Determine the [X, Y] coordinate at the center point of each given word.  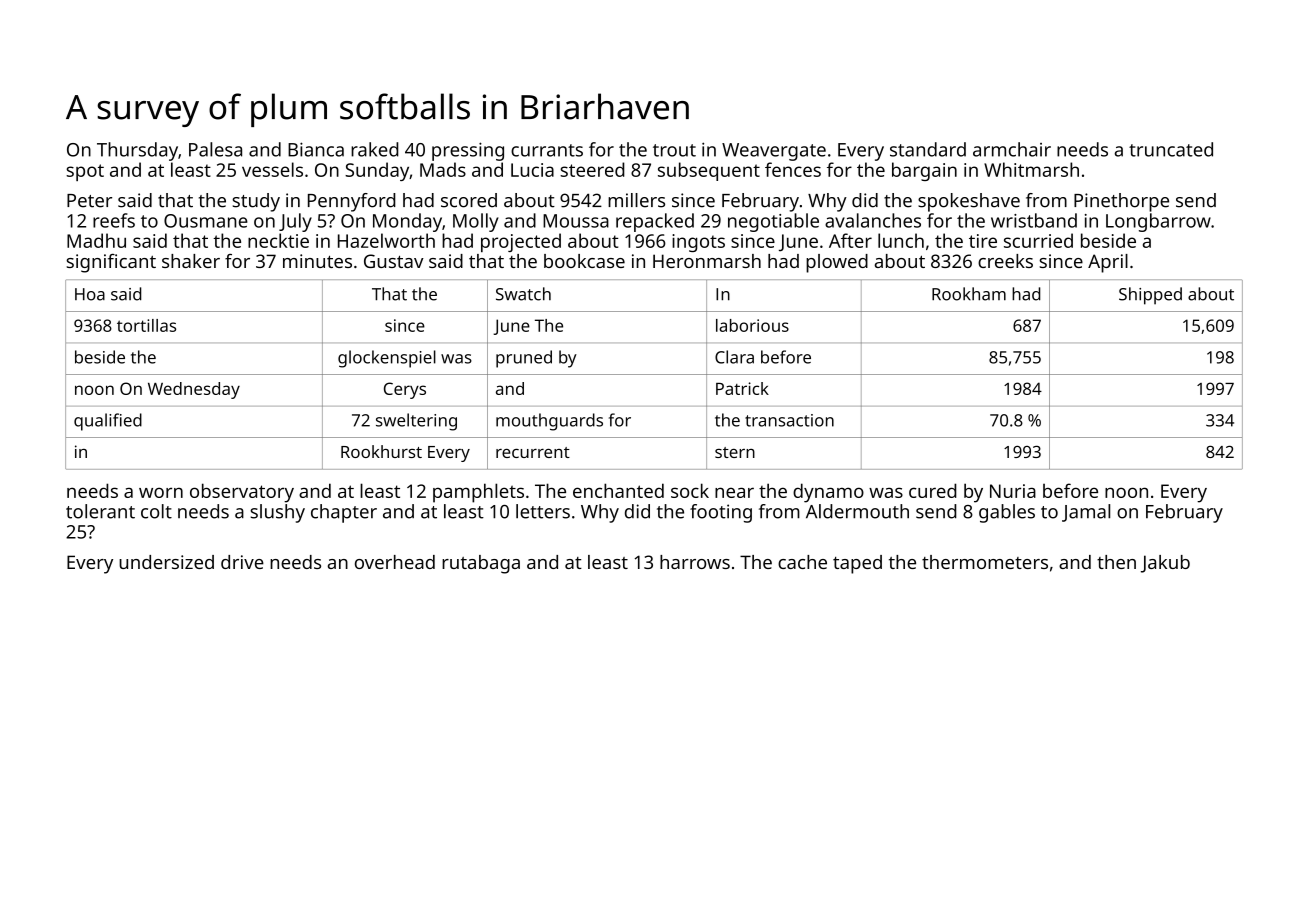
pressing [468, 151]
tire [983, 241]
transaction [789, 420]
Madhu [96, 240]
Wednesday [194, 390]
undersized [166, 562]
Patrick [742, 388]
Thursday [137, 151]
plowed [837, 263]
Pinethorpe [1121, 202]
